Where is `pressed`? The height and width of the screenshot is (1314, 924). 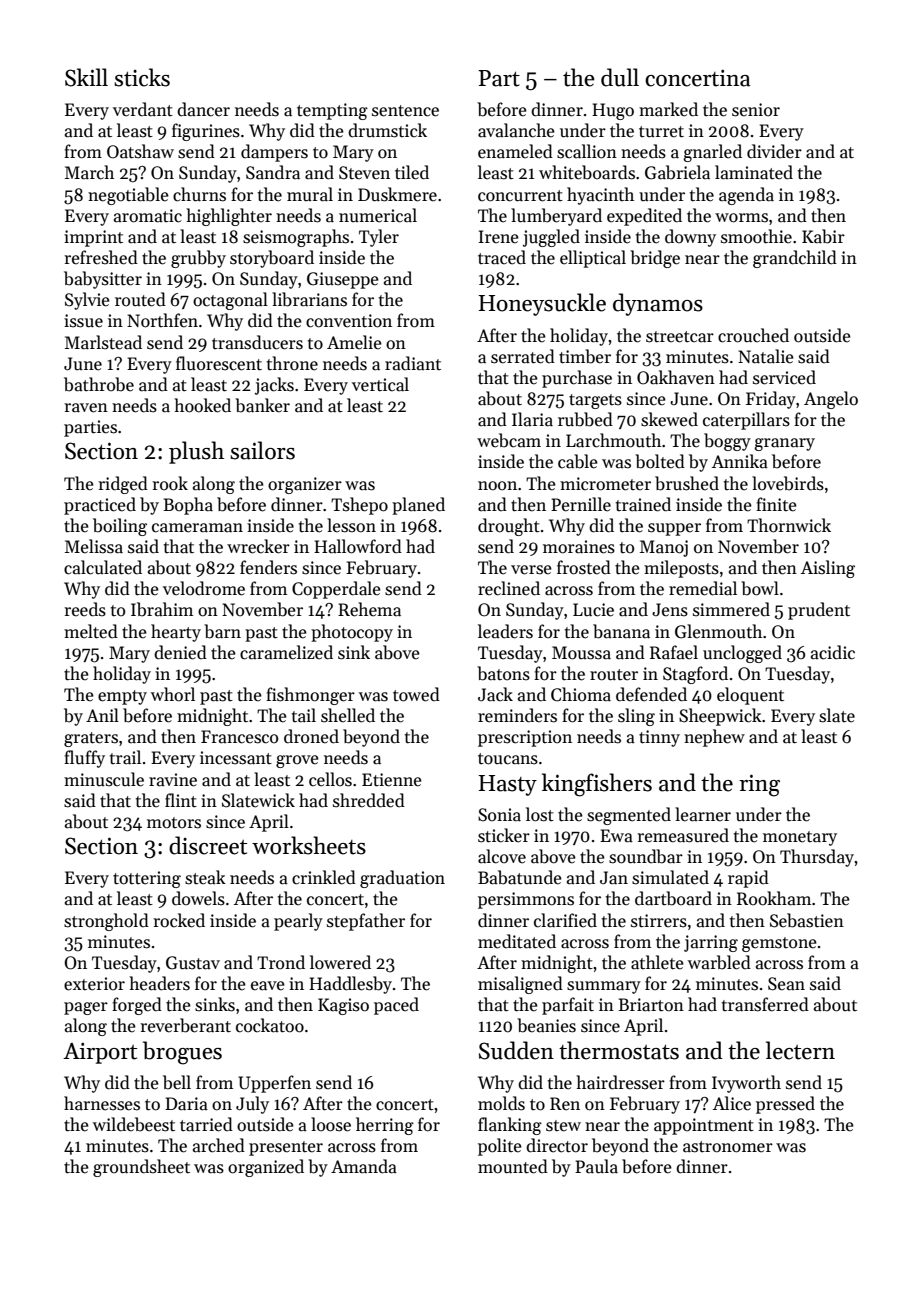
pressed is located at coordinates (785, 1105).
